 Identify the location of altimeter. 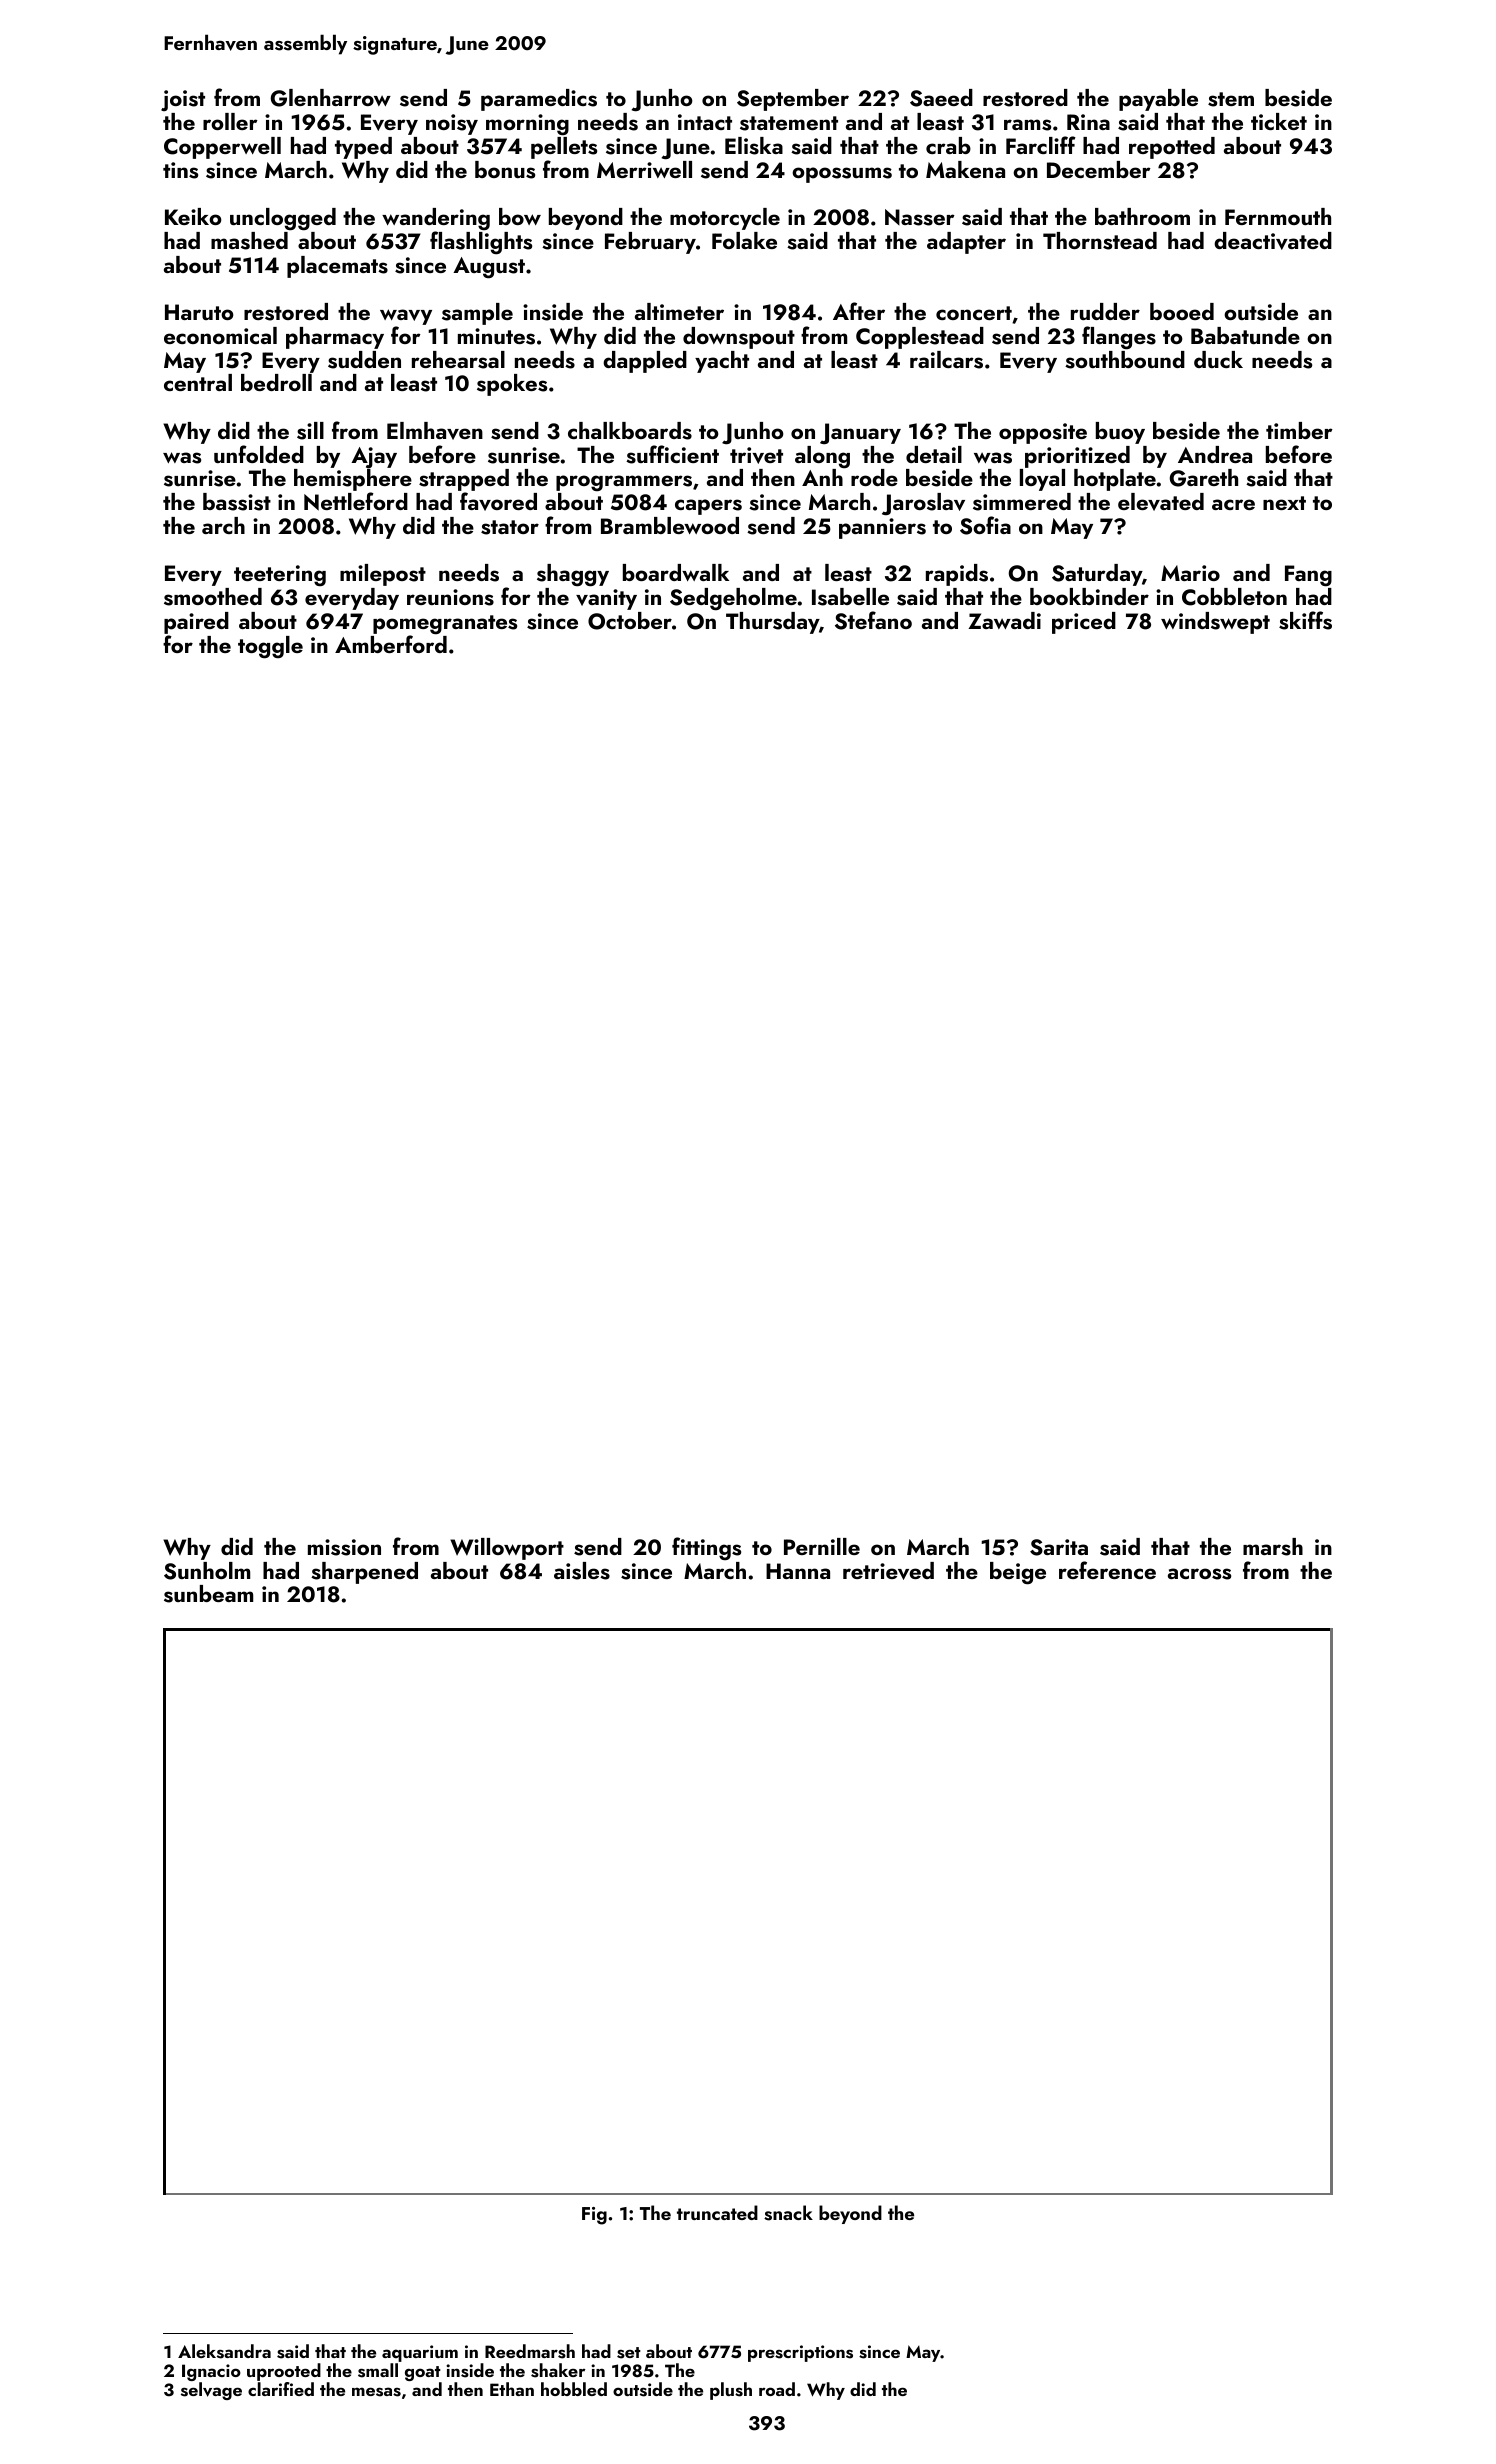
(679, 311).
